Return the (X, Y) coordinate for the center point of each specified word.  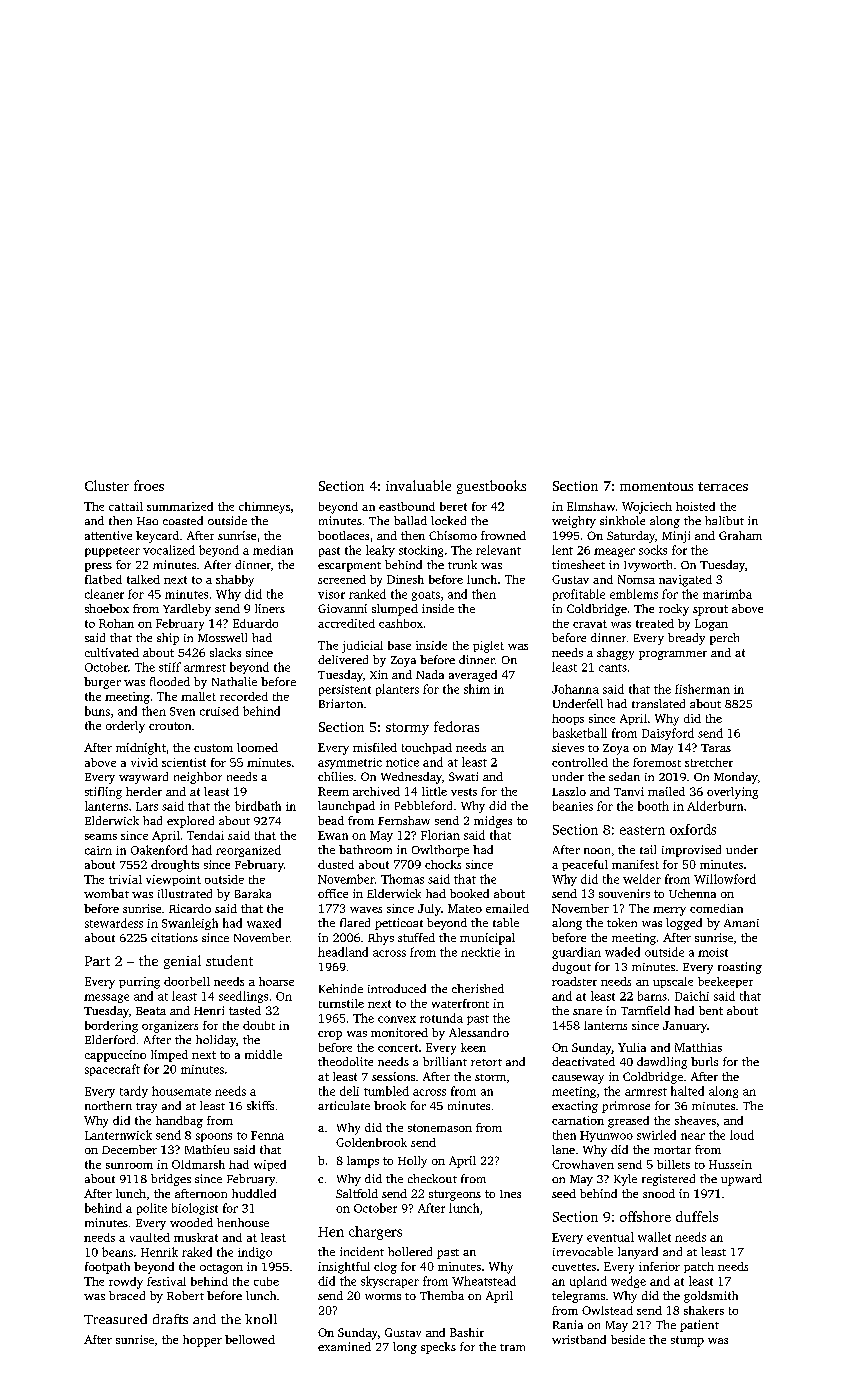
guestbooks (491, 487)
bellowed (250, 1339)
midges (493, 822)
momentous (656, 486)
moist (713, 952)
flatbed (103, 579)
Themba (442, 1295)
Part (97, 961)
